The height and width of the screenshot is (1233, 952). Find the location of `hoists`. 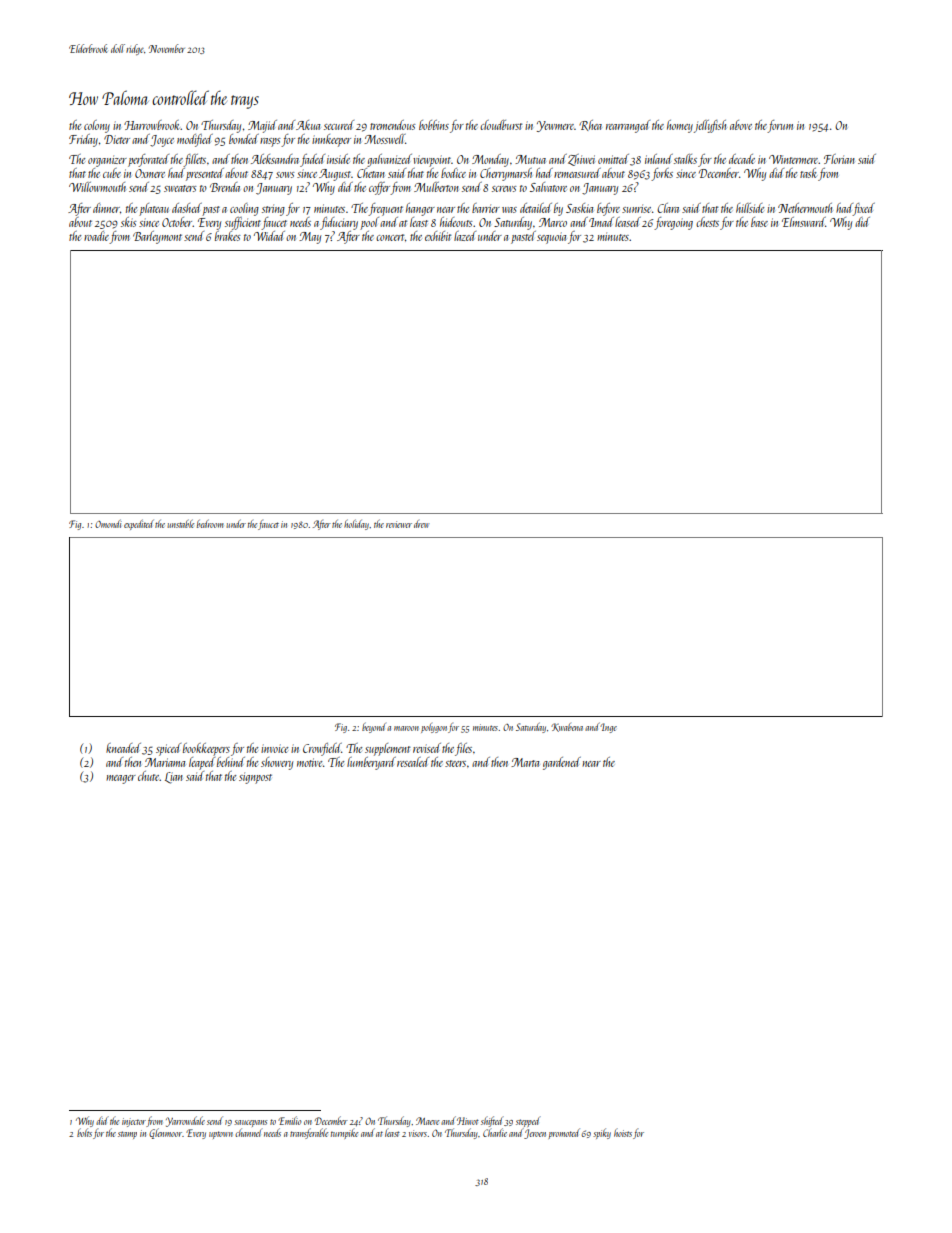

hoists is located at coordinates (623, 1133).
